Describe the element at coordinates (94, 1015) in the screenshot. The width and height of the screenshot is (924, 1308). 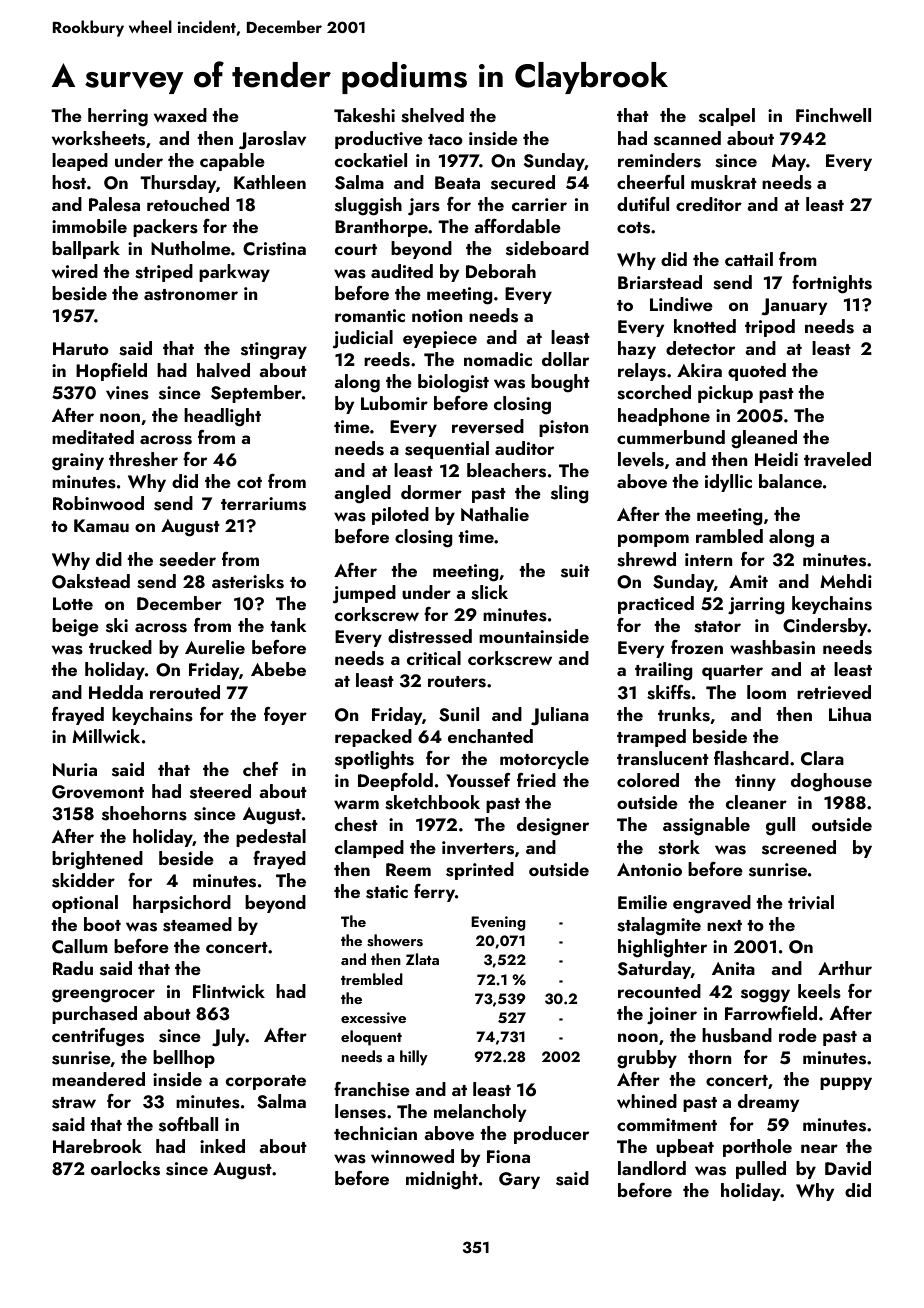
I see `purchased` at that location.
